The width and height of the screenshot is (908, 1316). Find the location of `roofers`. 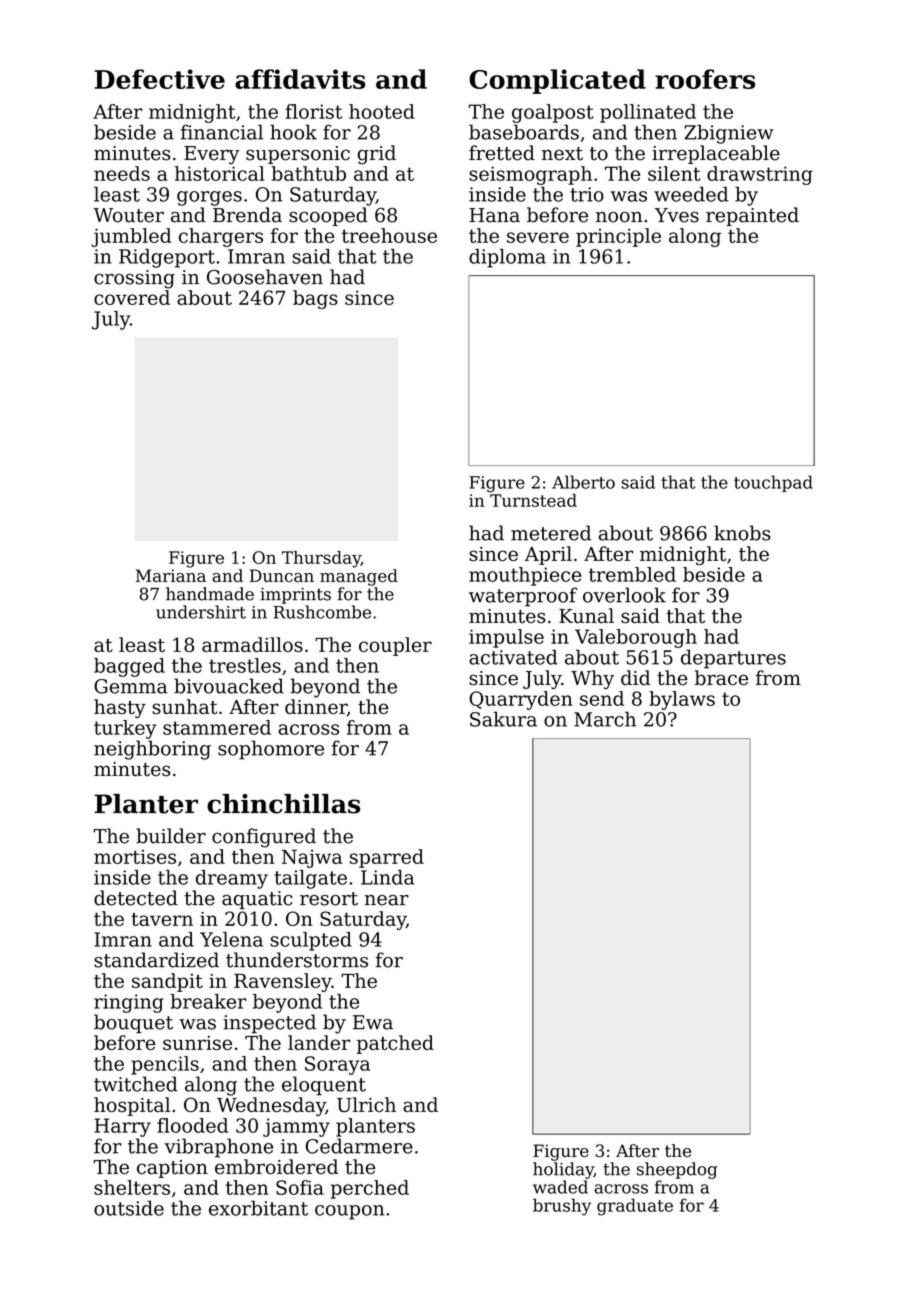

roofers is located at coordinates (705, 79).
